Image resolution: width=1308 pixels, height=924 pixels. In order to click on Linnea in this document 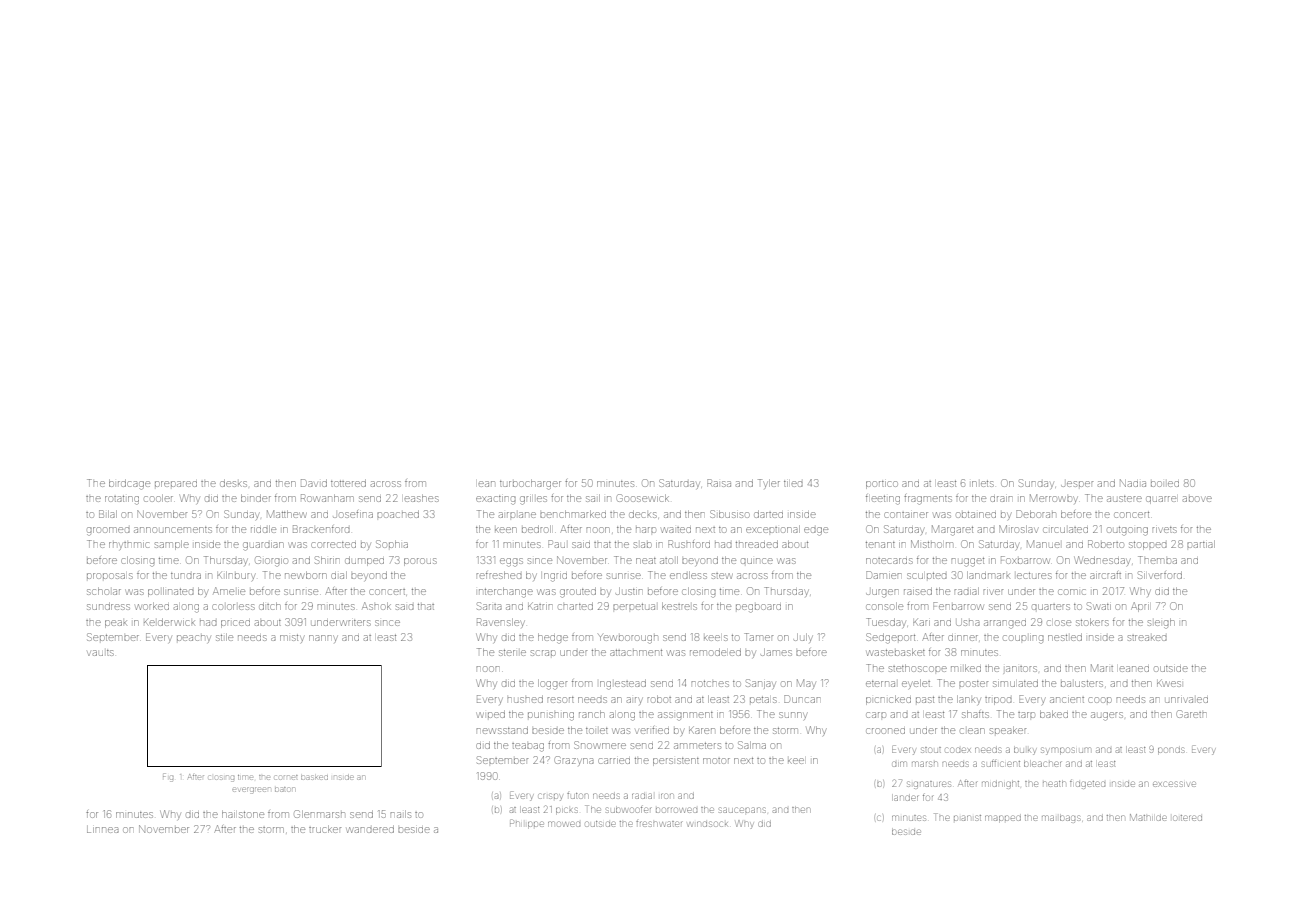, I will do `click(103, 830)`.
